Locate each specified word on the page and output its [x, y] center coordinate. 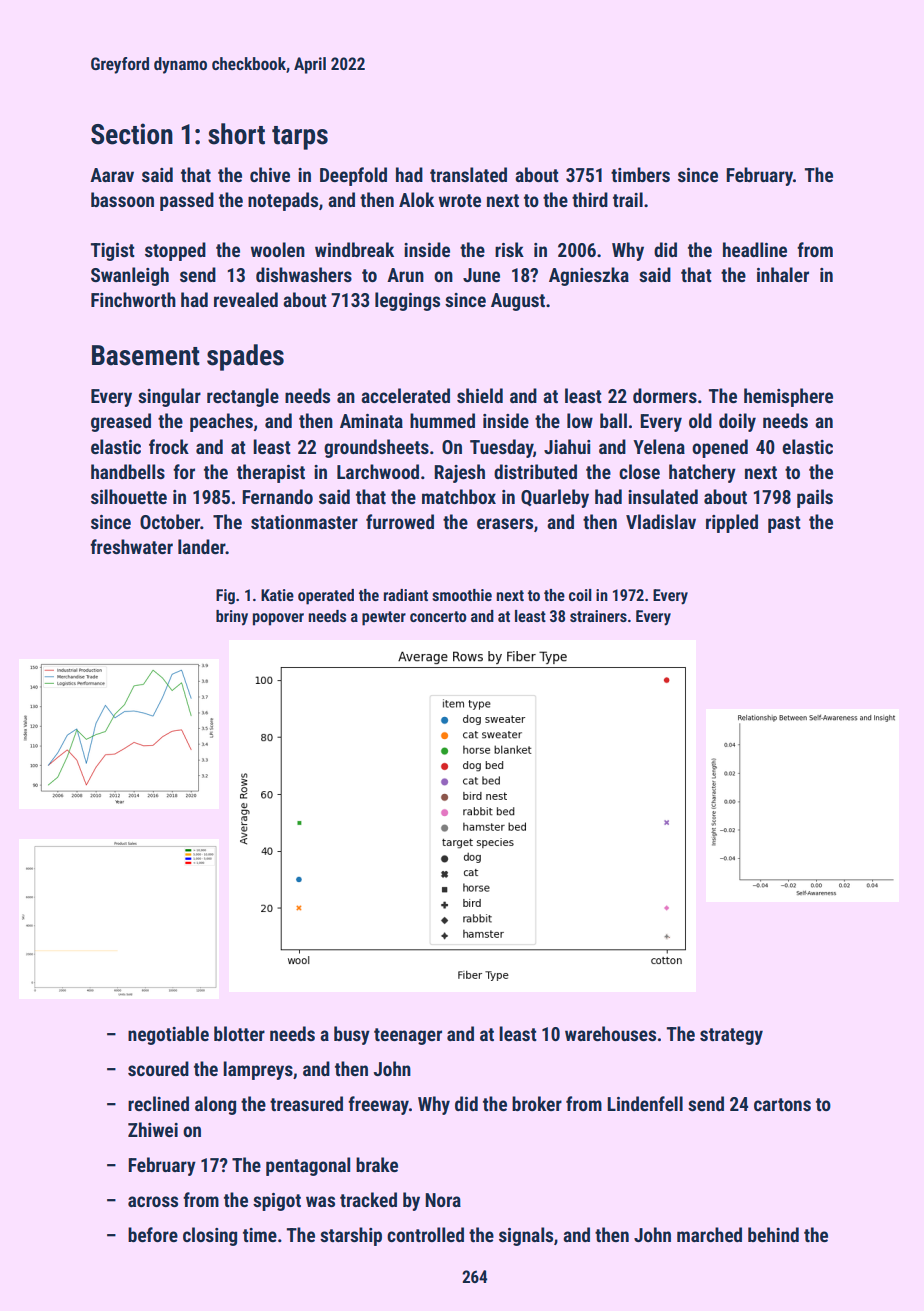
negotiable [168, 1035]
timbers [640, 174]
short [236, 134]
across [153, 1201]
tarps [300, 138]
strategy [731, 1036]
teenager [408, 1036]
